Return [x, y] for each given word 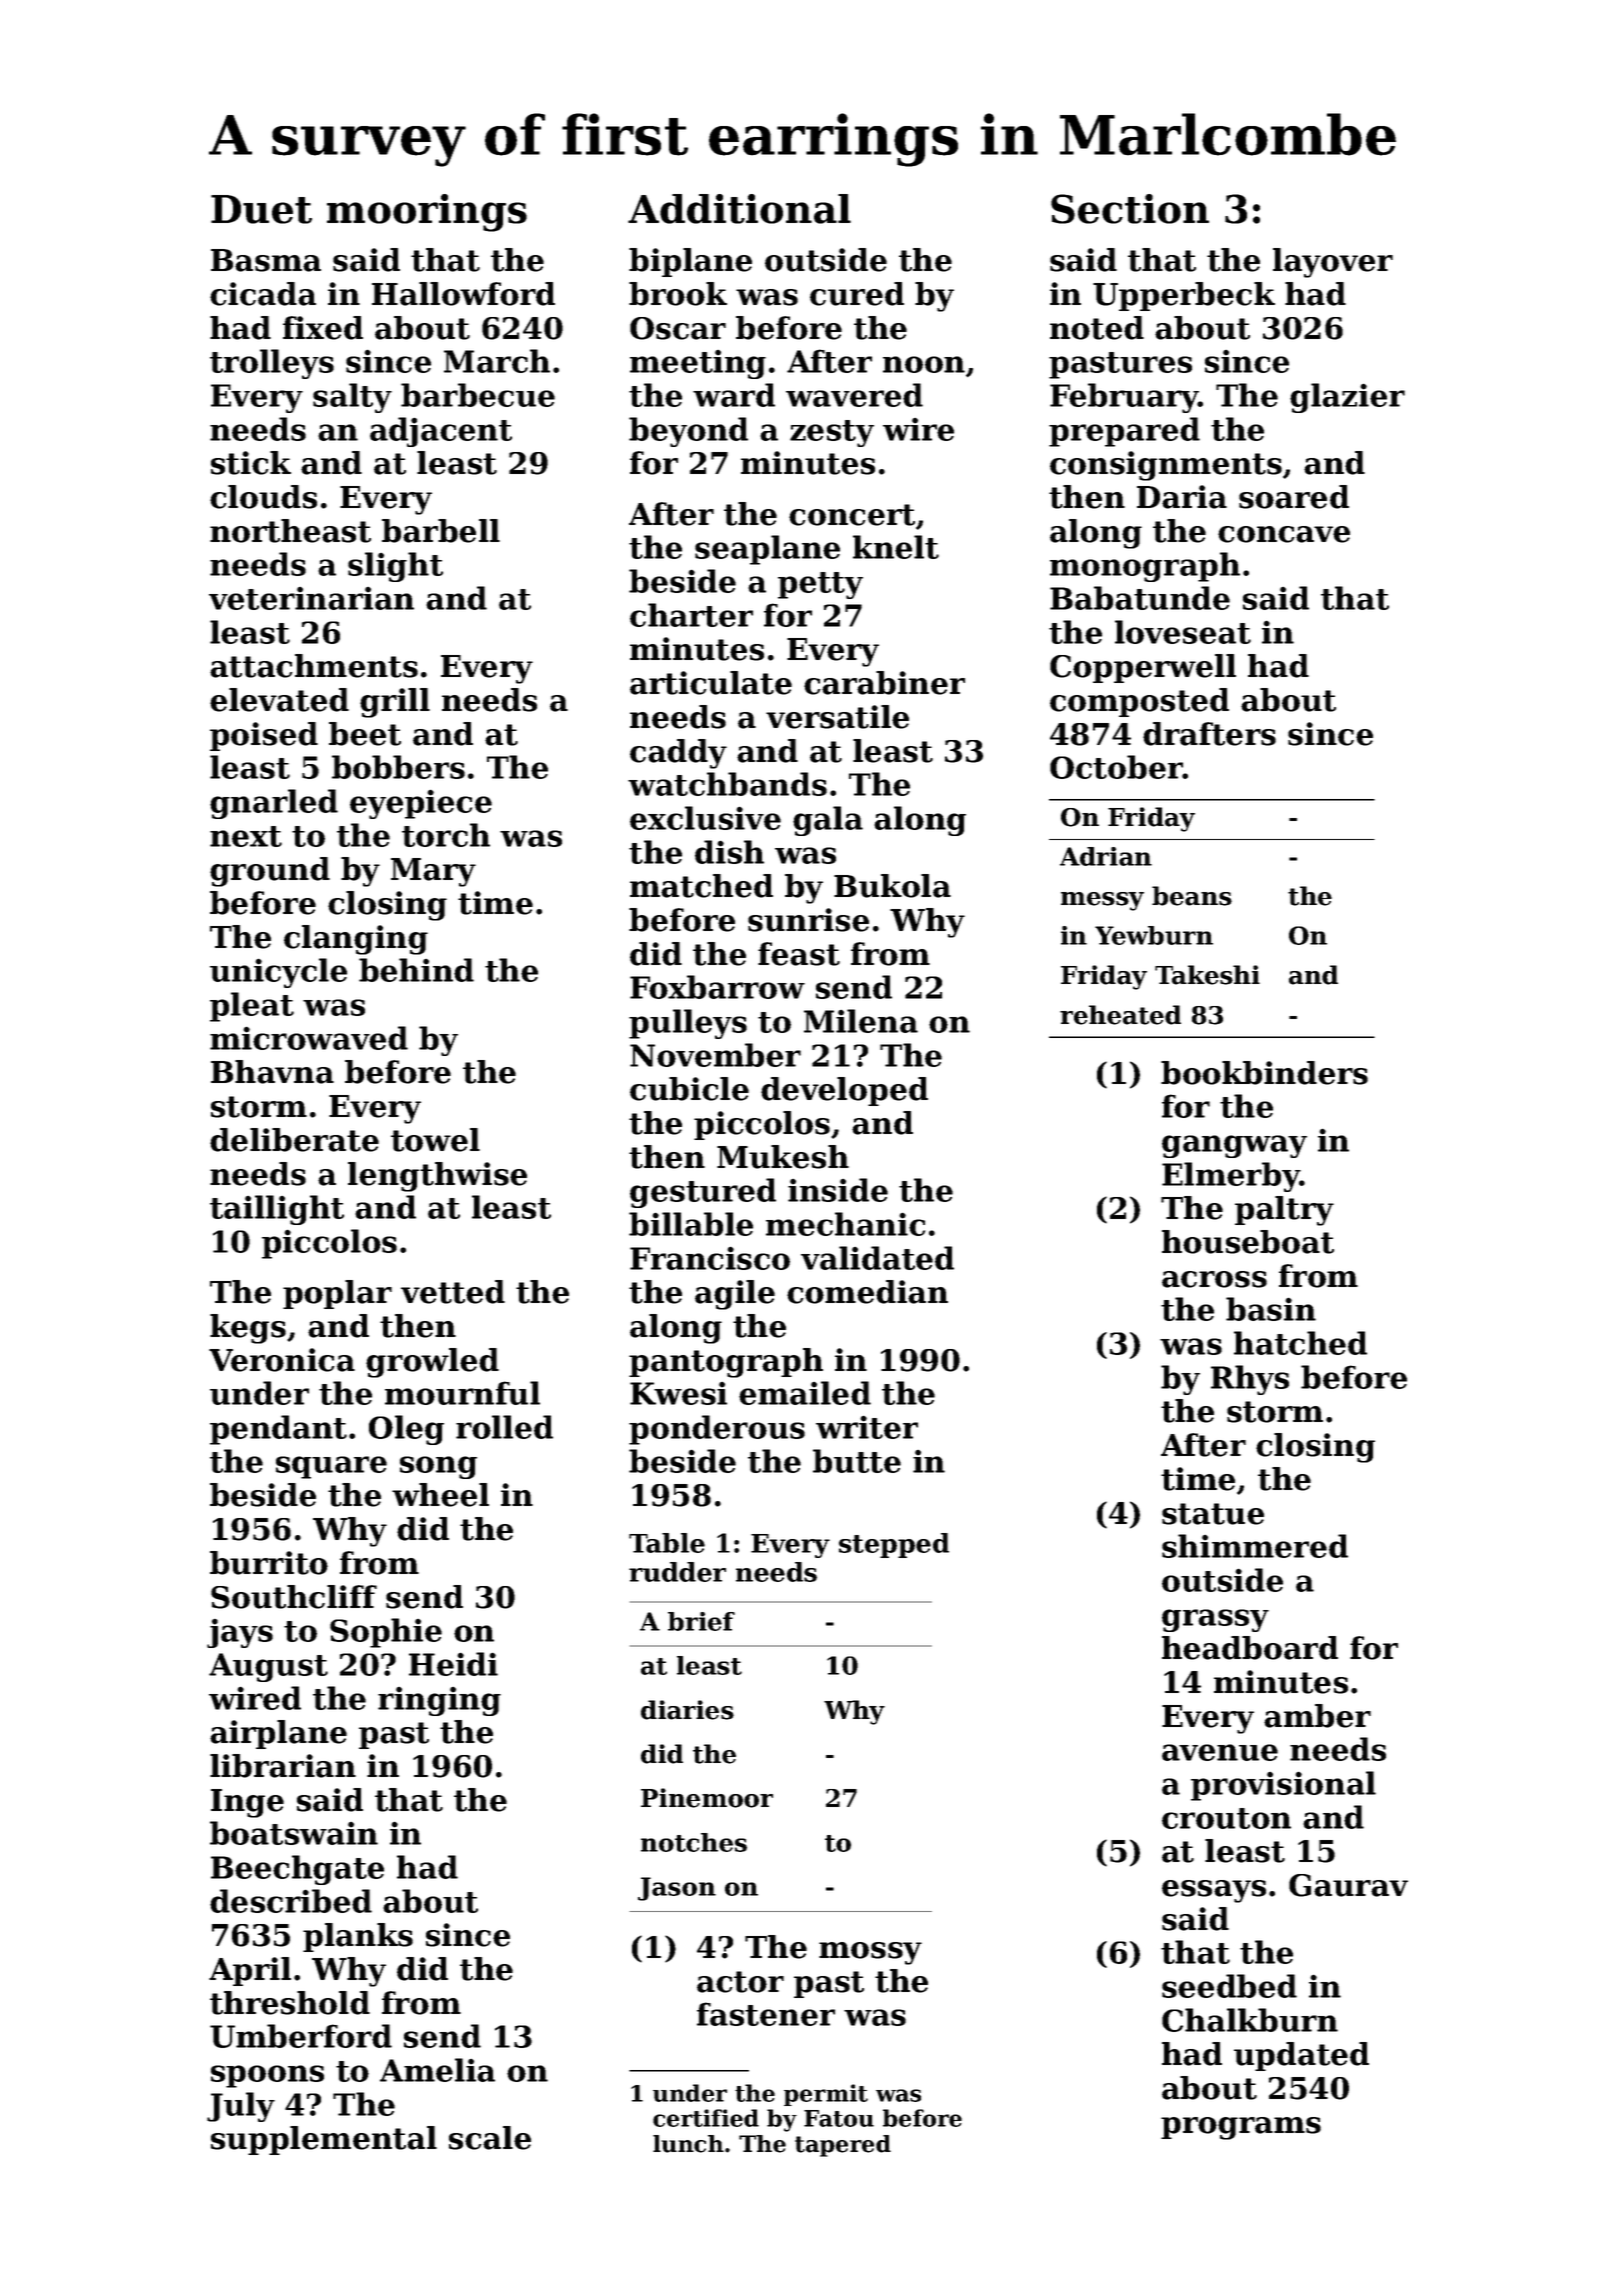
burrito [269, 1563]
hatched [1300, 1343]
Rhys [1250, 1380]
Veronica [282, 1360]
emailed [805, 1393]
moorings [427, 213]
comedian [867, 1292]
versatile [837, 717]
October [1116, 767]
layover [1333, 263]
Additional [739, 209]
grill [395, 703]
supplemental [324, 2140]
